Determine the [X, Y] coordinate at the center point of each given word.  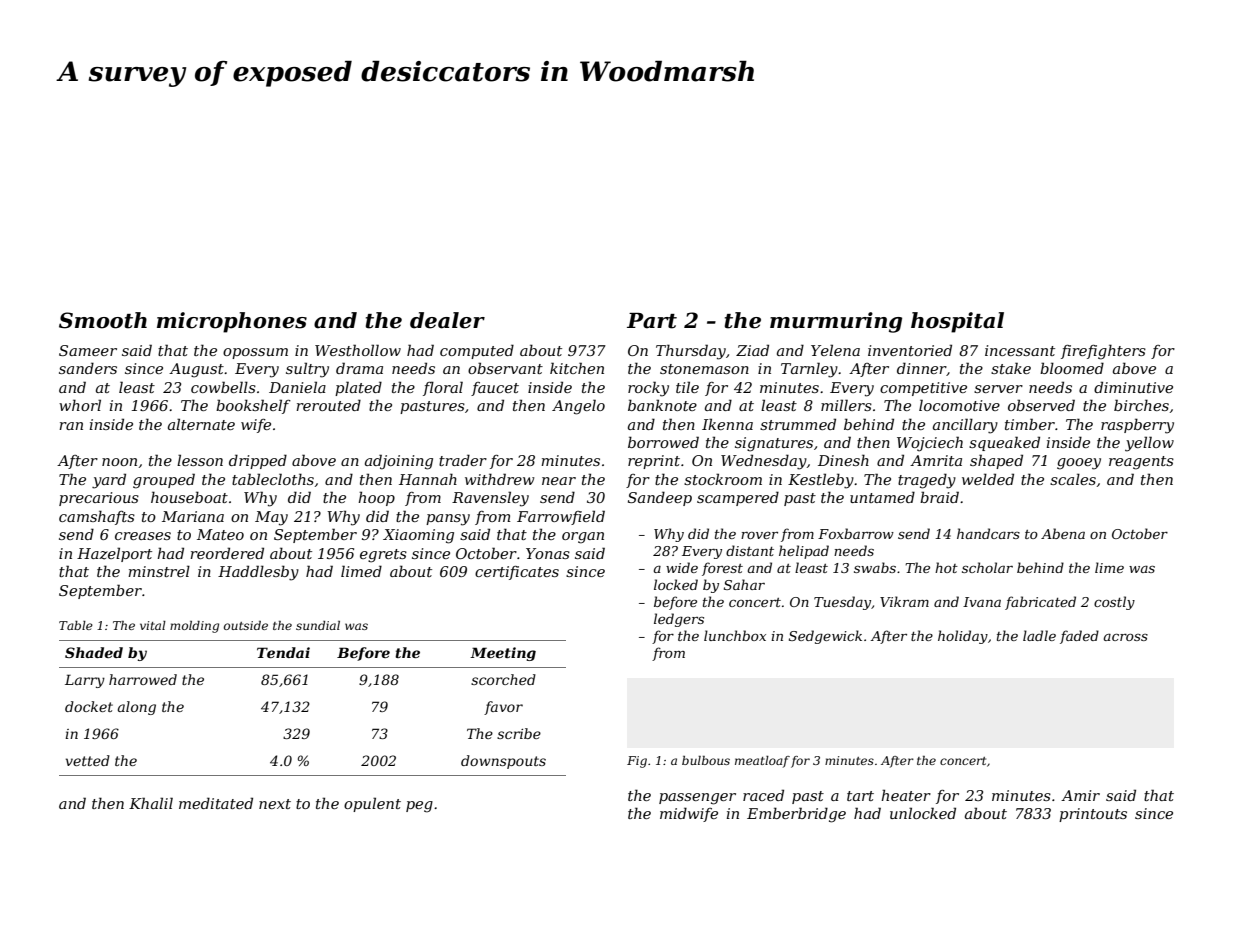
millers [846, 405]
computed [477, 351]
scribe [519, 733]
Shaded [94, 652]
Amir [1080, 795]
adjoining [399, 462]
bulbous [706, 760]
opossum [255, 353]
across [1126, 637]
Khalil [151, 803]
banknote [662, 405]
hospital [957, 322]
